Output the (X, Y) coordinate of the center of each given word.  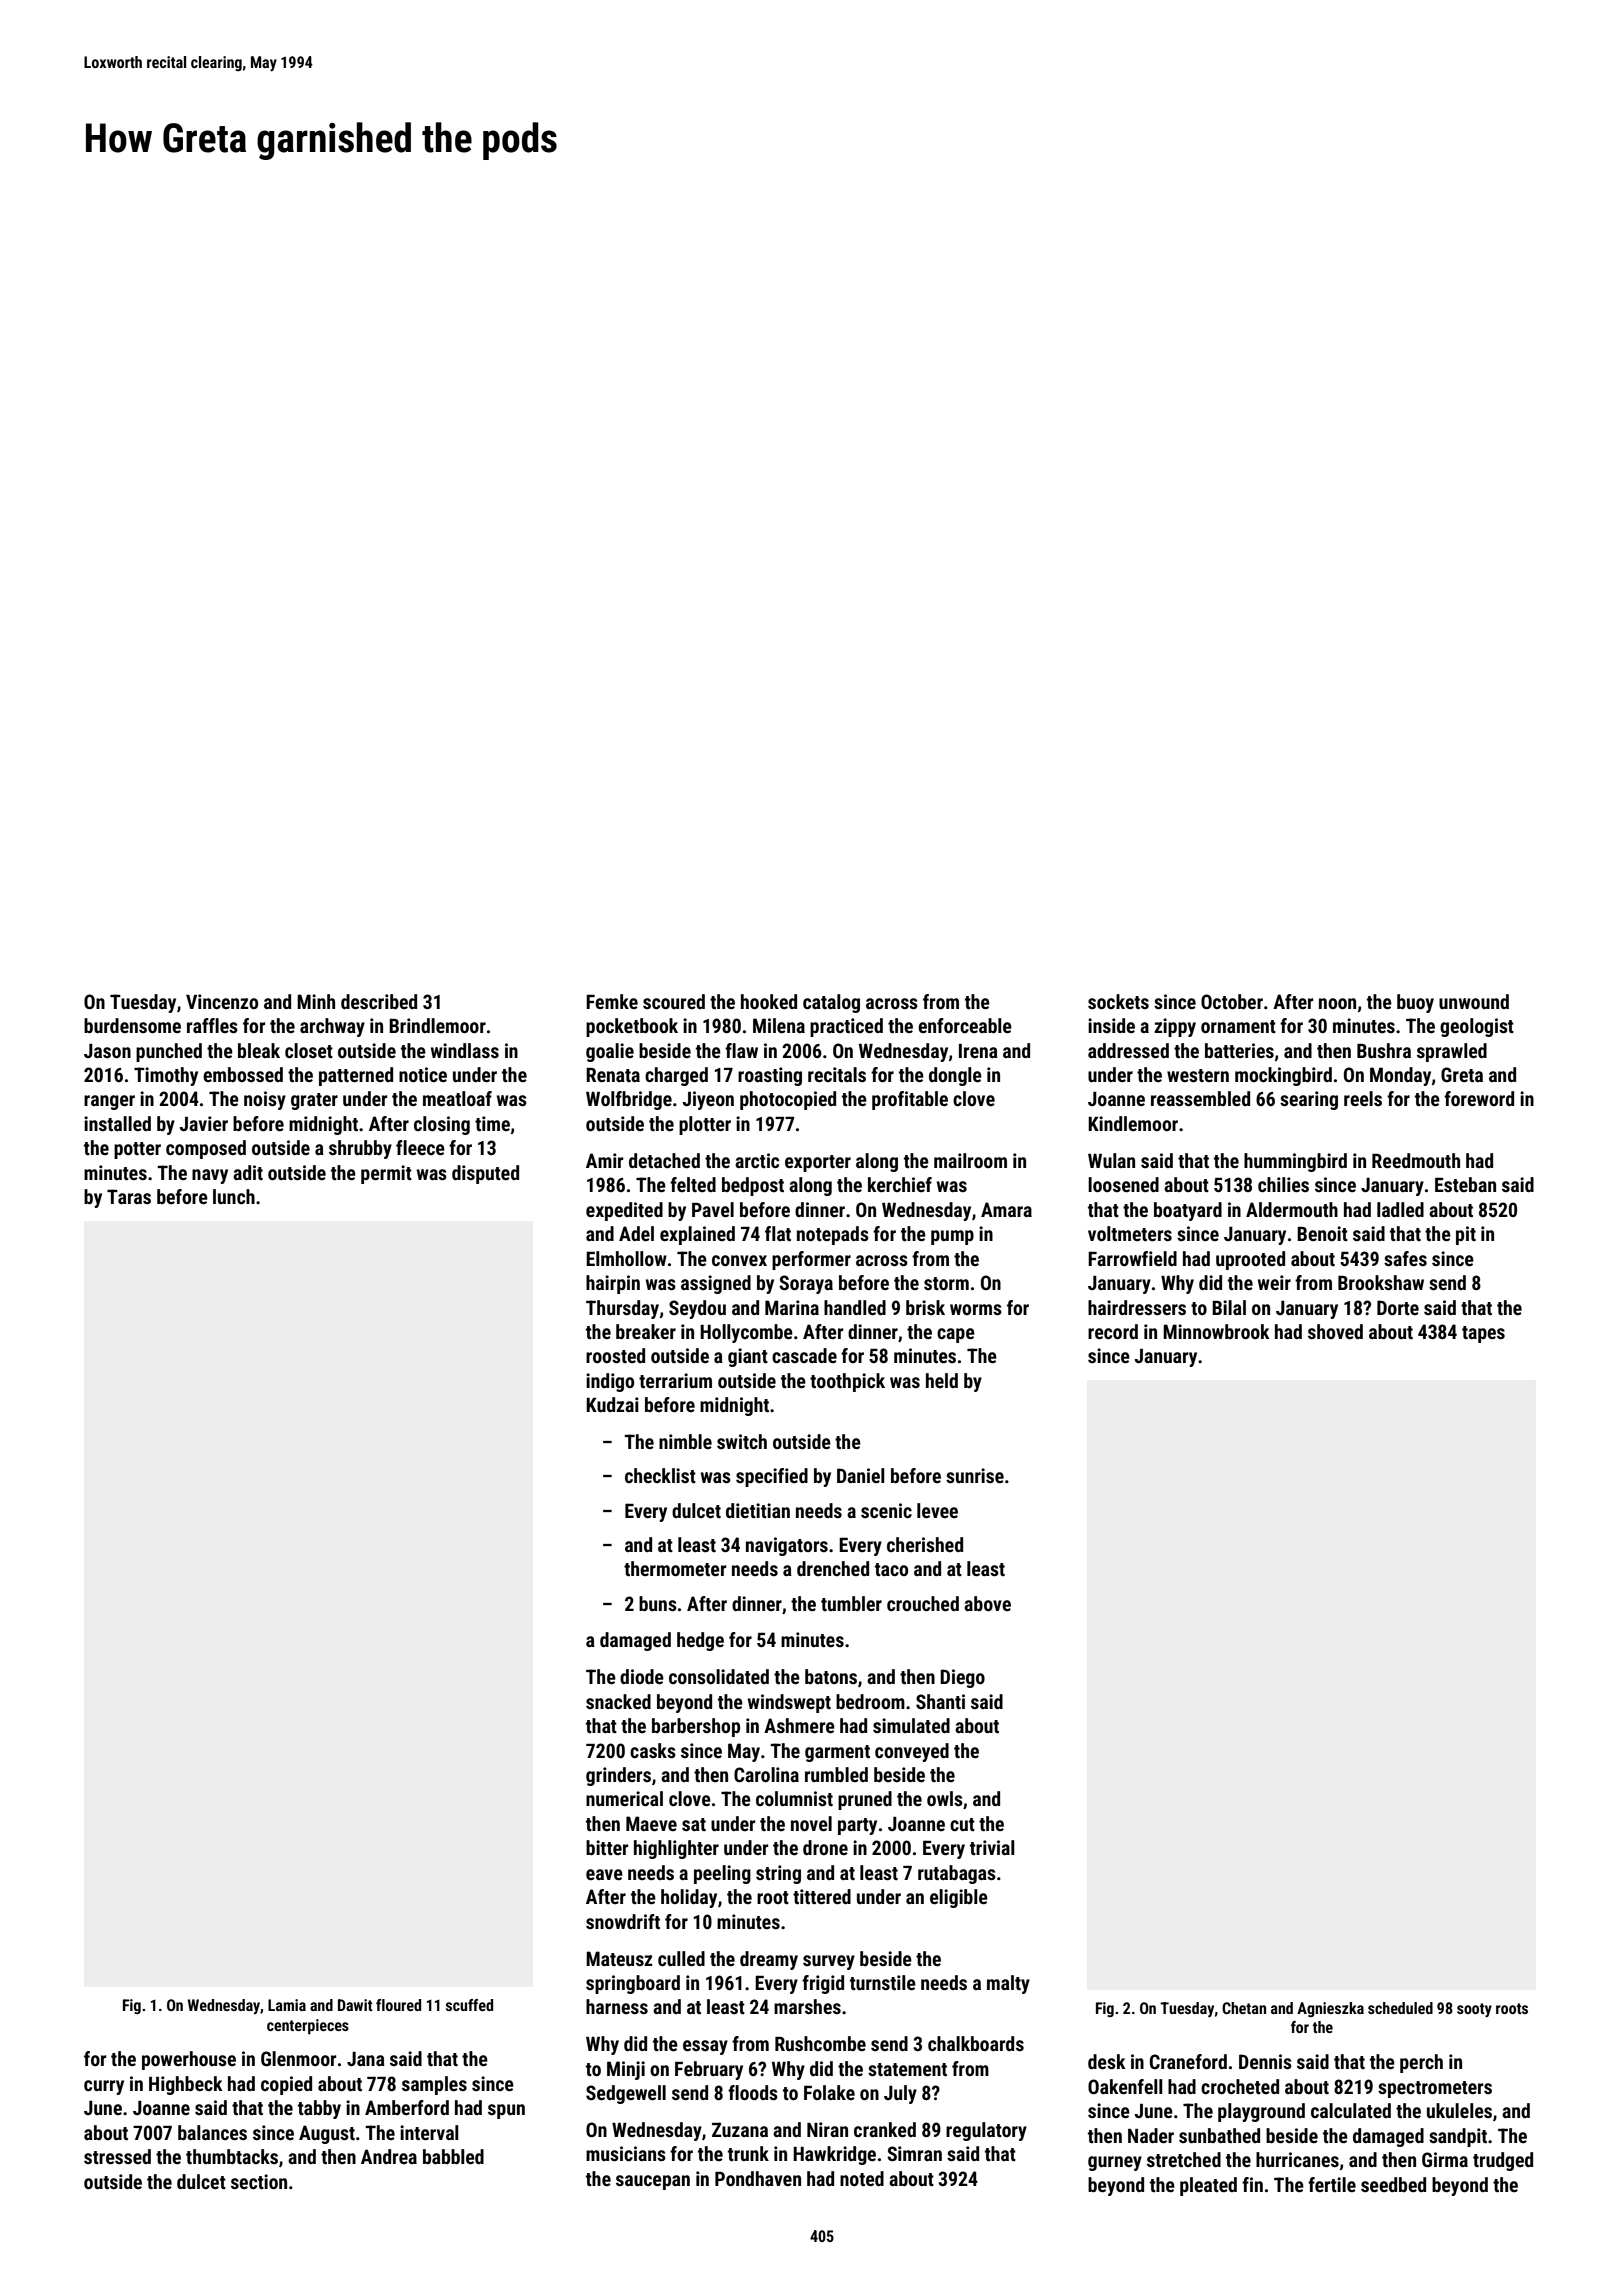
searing (1309, 1100)
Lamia (287, 2005)
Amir (604, 1160)
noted (862, 2178)
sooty (1474, 2010)
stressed (117, 2156)
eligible (959, 1898)
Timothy (166, 1076)
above (987, 1603)
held (942, 1380)
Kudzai (612, 1404)
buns (658, 1603)
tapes (1483, 1334)
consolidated (719, 1676)
